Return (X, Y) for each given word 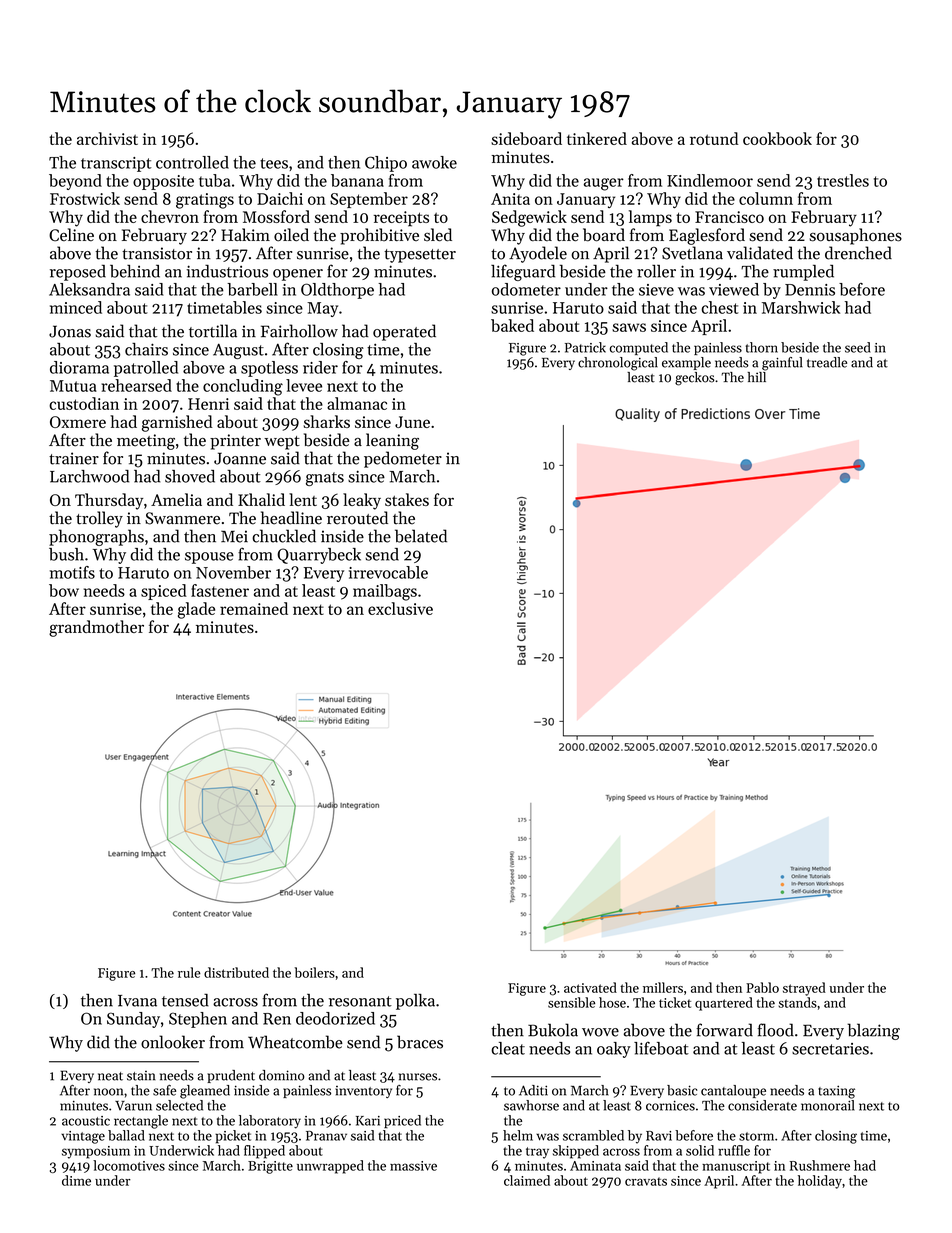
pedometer (403, 459)
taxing (836, 1092)
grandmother (96, 628)
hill (757, 377)
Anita (510, 199)
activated (590, 987)
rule (189, 972)
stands (797, 1002)
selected (179, 1105)
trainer (74, 458)
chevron (170, 216)
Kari (368, 1121)
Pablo (762, 987)
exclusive (400, 608)
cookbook (777, 138)
